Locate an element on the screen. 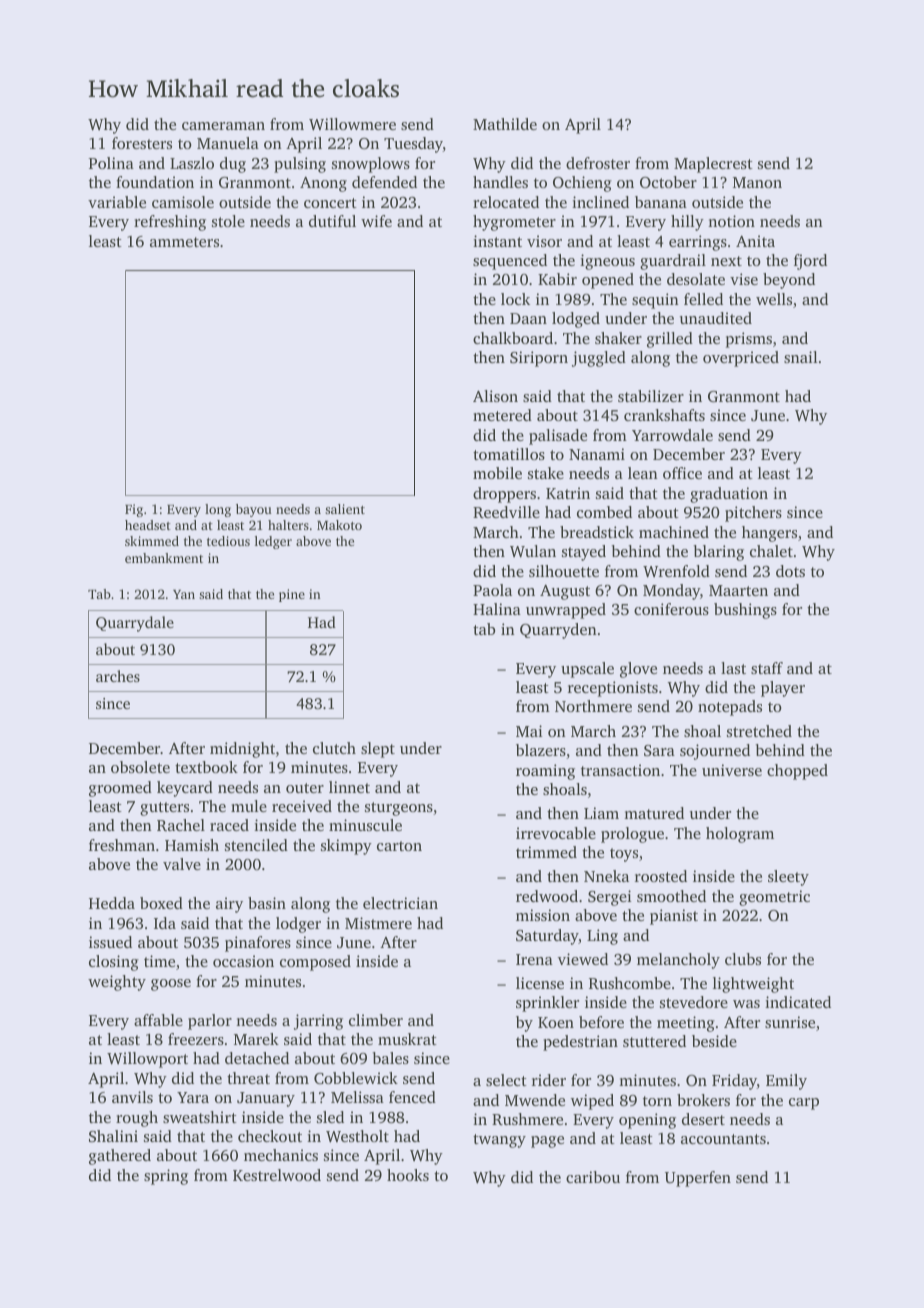 The image size is (924, 1308). carp is located at coordinates (804, 1104).
